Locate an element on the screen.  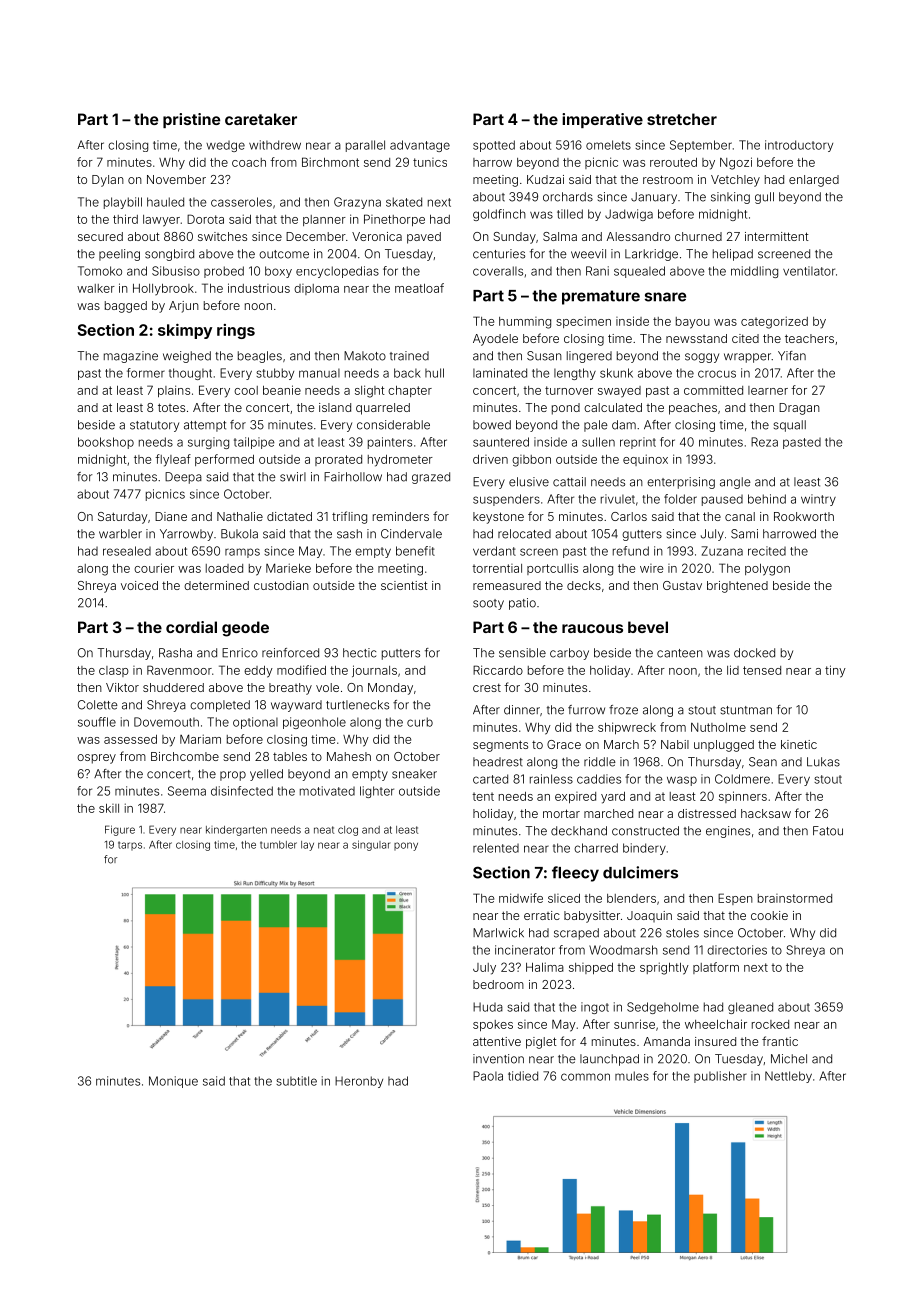
stretcher is located at coordinates (682, 119).
